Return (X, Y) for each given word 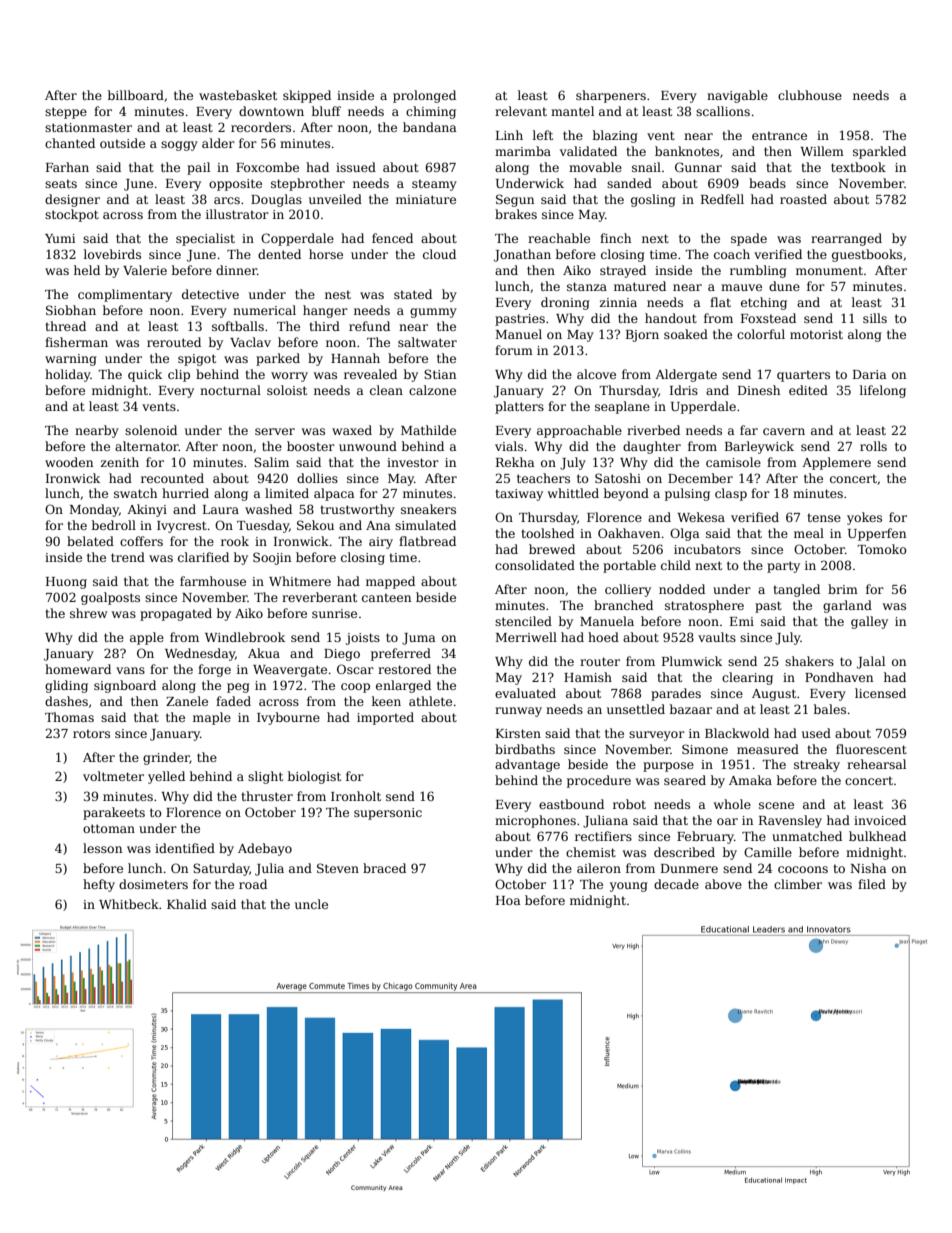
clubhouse (810, 95)
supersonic (388, 814)
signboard (125, 686)
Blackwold (737, 733)
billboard (136, 95)
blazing (615, 136)
